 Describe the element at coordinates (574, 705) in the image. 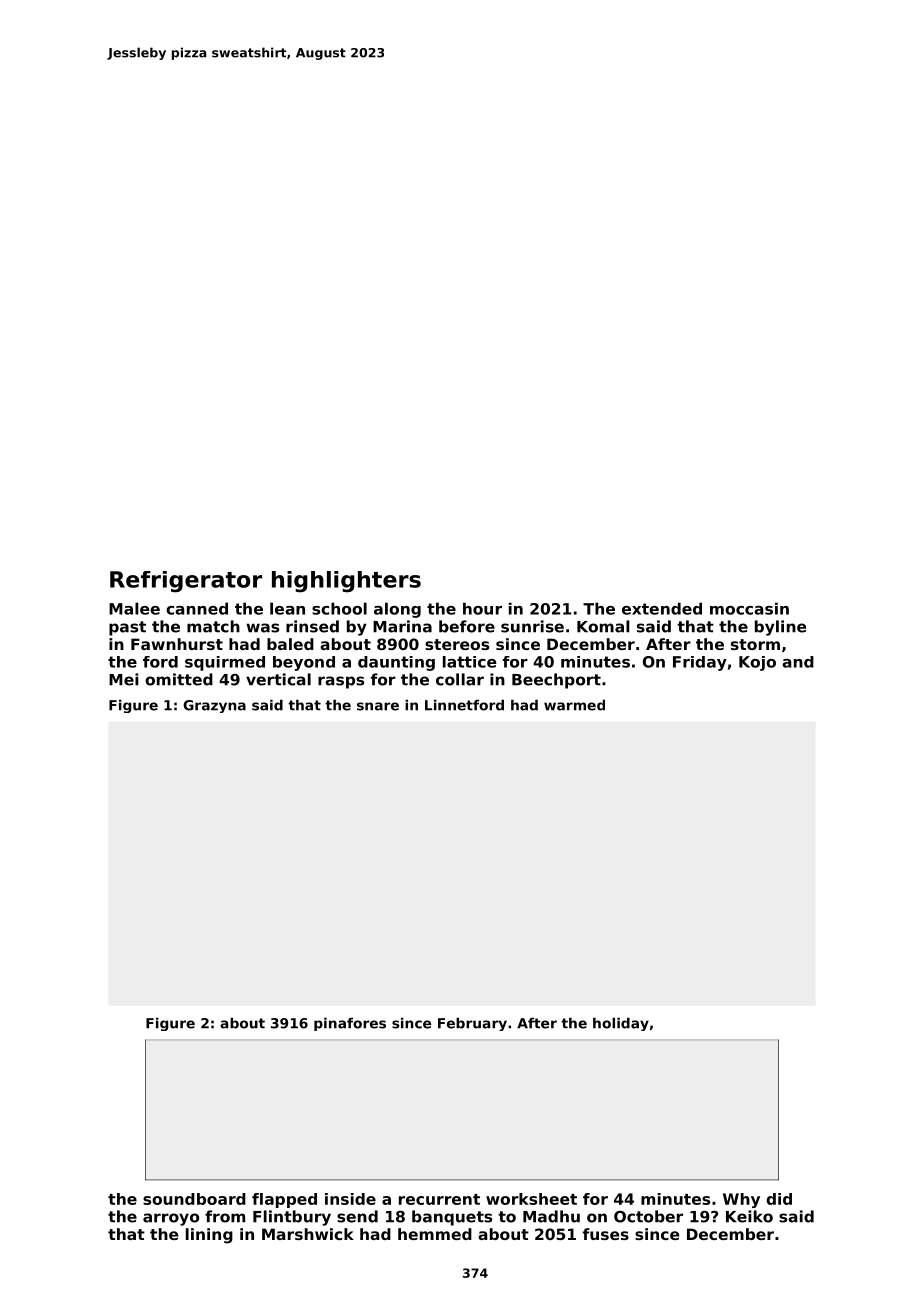

I see `warmed` at that location.
